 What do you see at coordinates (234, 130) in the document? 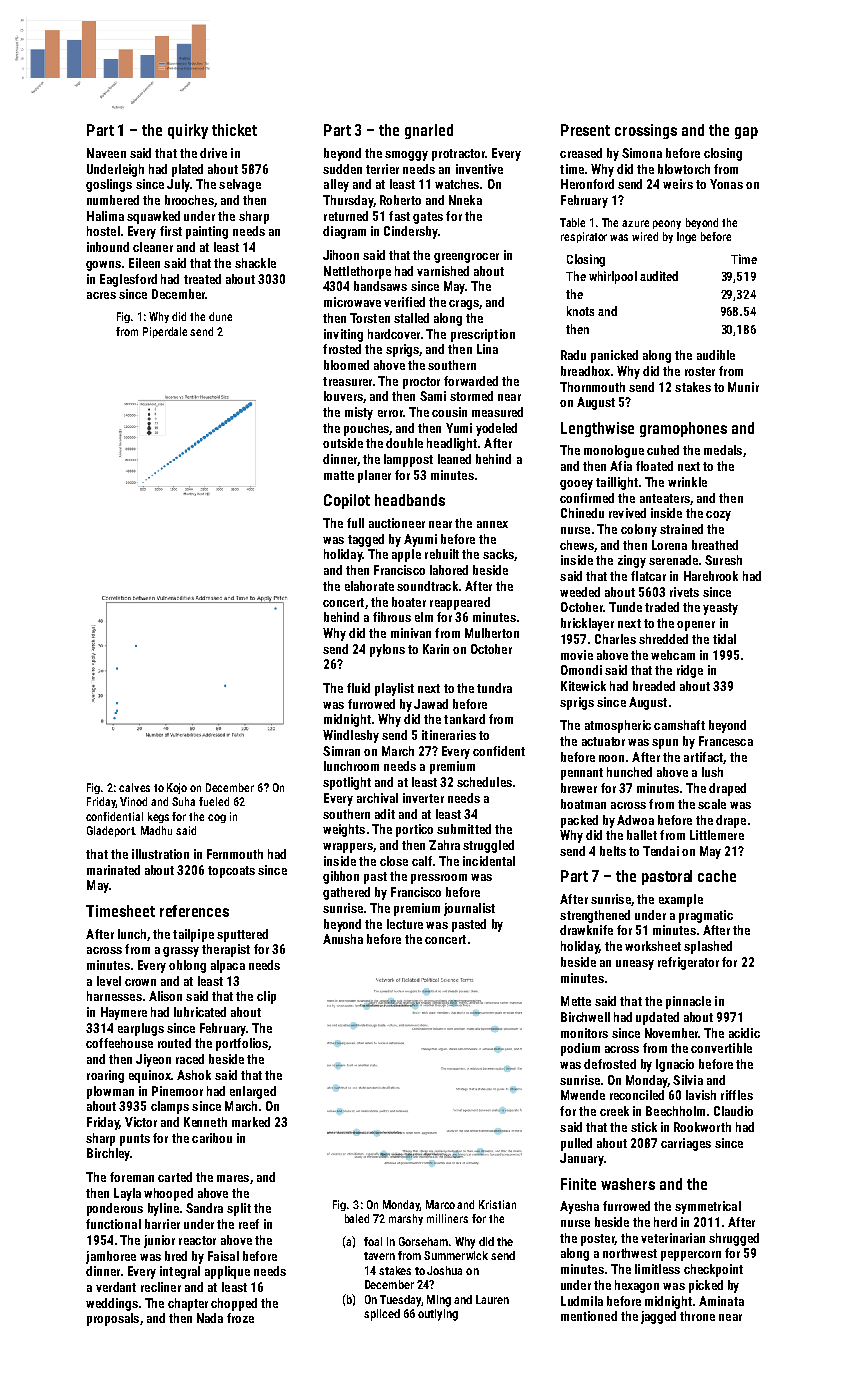
I see `thicket` at bounding box center [234, 130].
